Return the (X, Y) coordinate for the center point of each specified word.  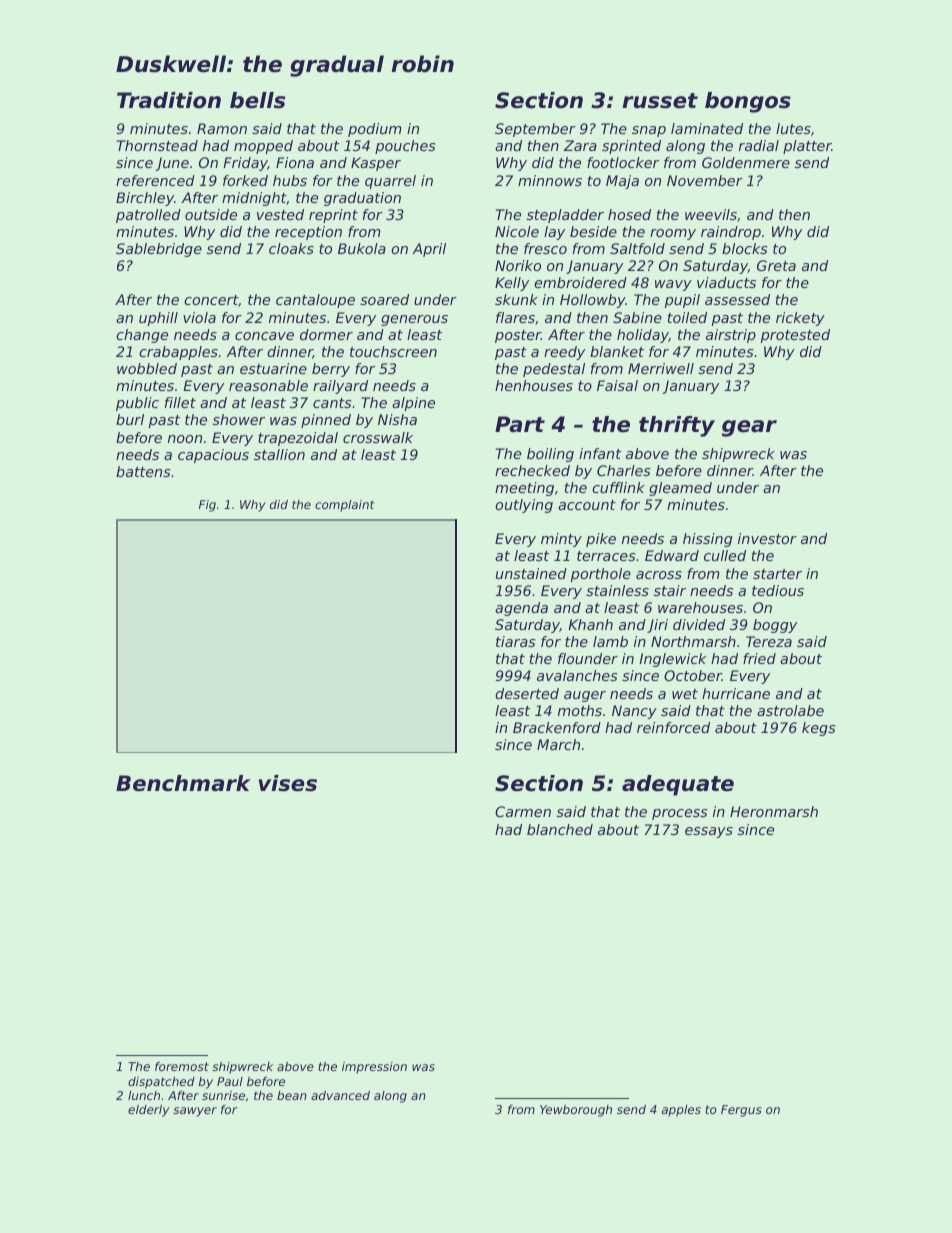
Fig (207, 506)
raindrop (731, 233)
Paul (230, 1081)
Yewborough (576, 1111)
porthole (601, 575)
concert (211, 301)
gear (749, 428)
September (535, 130)
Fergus (741, 1111)
